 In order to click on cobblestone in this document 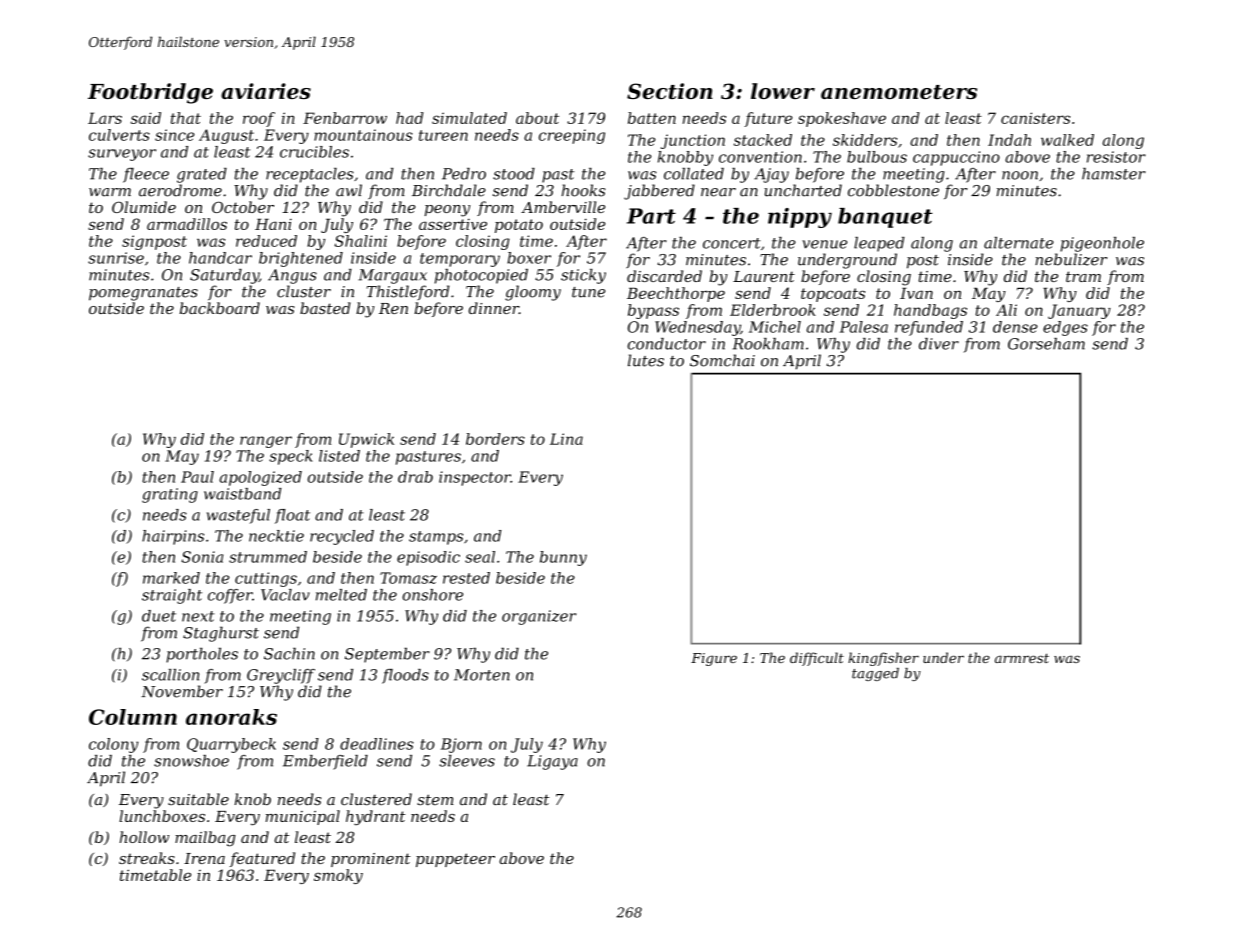, I will do `click(893, 190)`.
